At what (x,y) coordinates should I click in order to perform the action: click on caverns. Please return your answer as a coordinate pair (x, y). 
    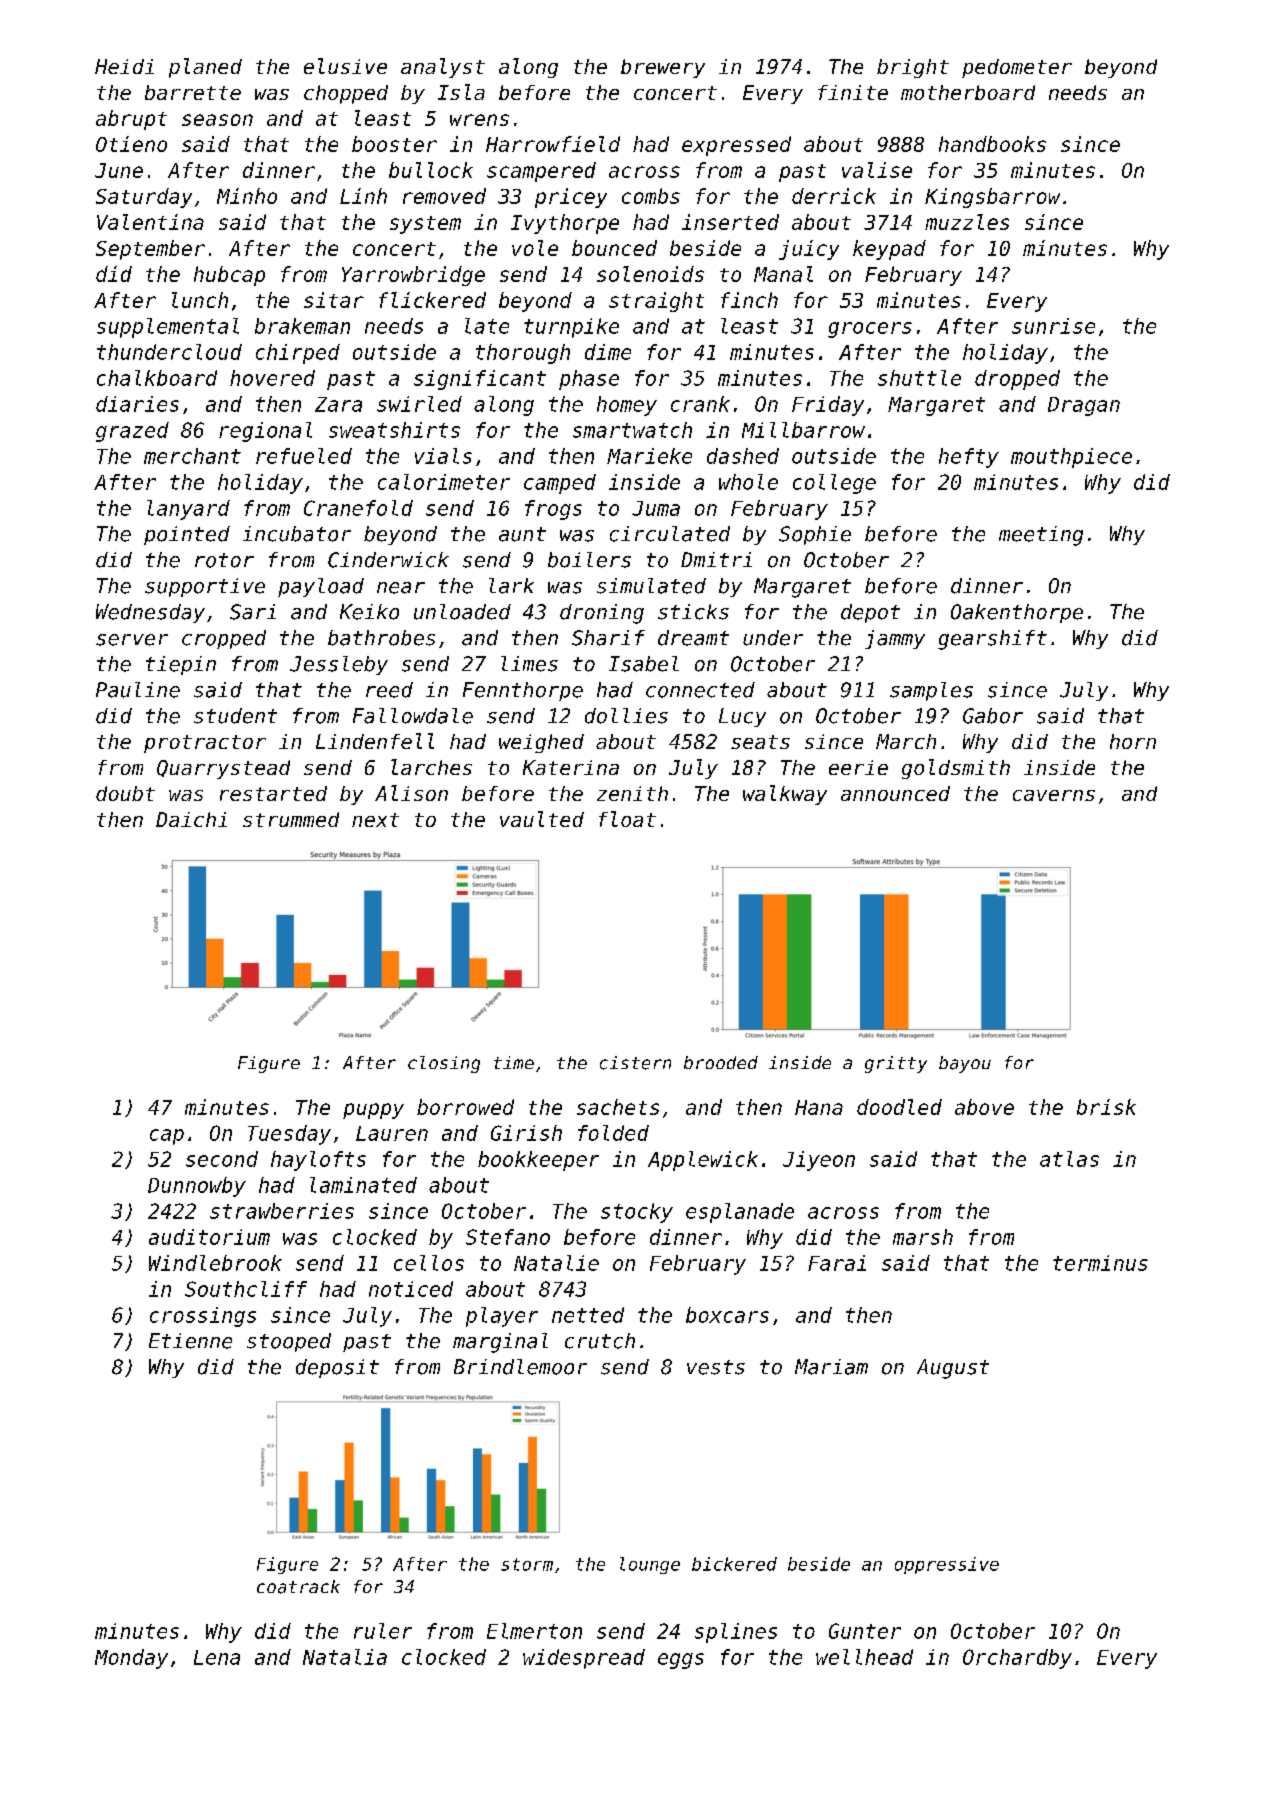
    Looking at the image, I should click on (1054, 795).
